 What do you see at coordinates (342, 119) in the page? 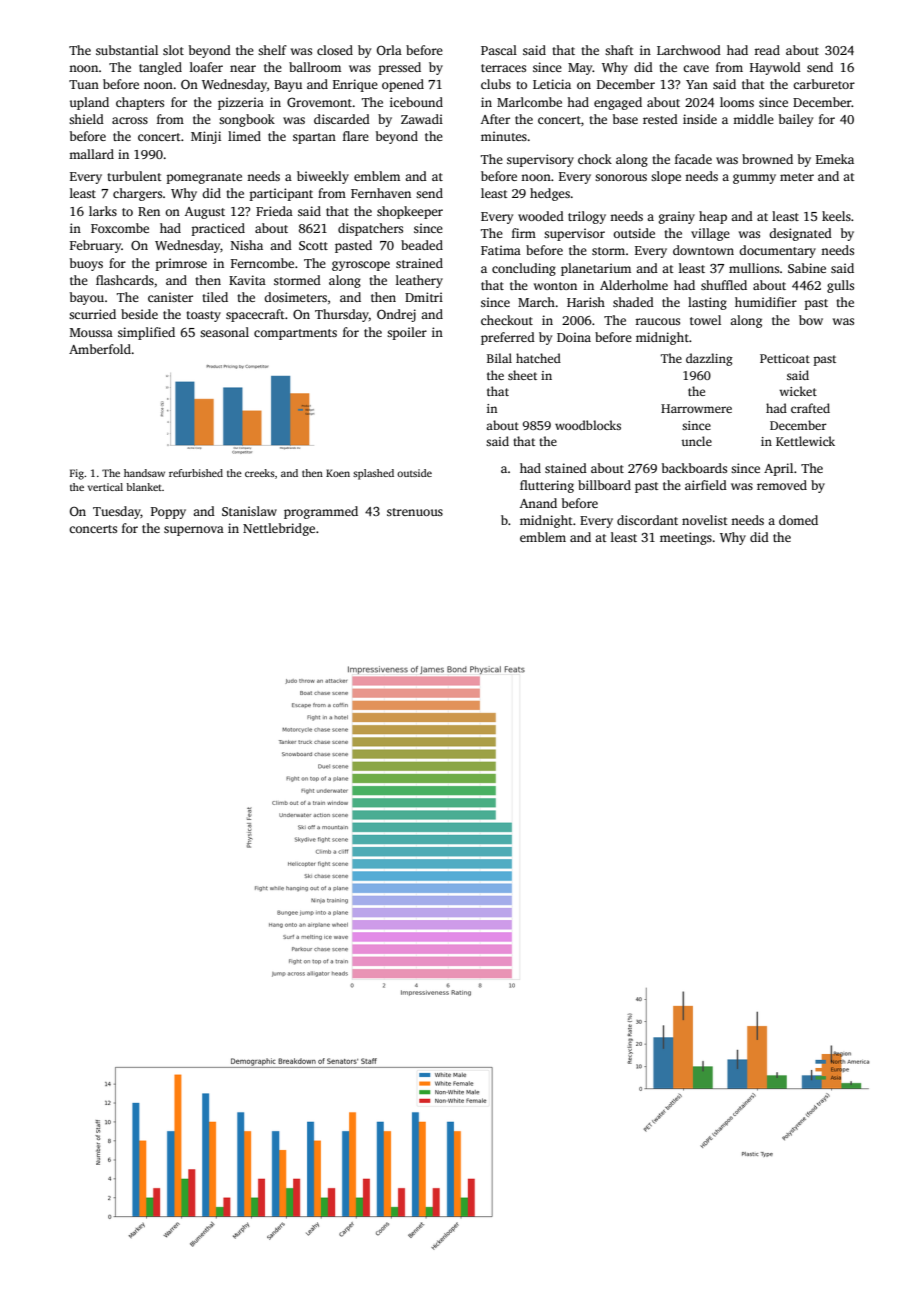
I see `discarded` at bounding box center [342, 119].
